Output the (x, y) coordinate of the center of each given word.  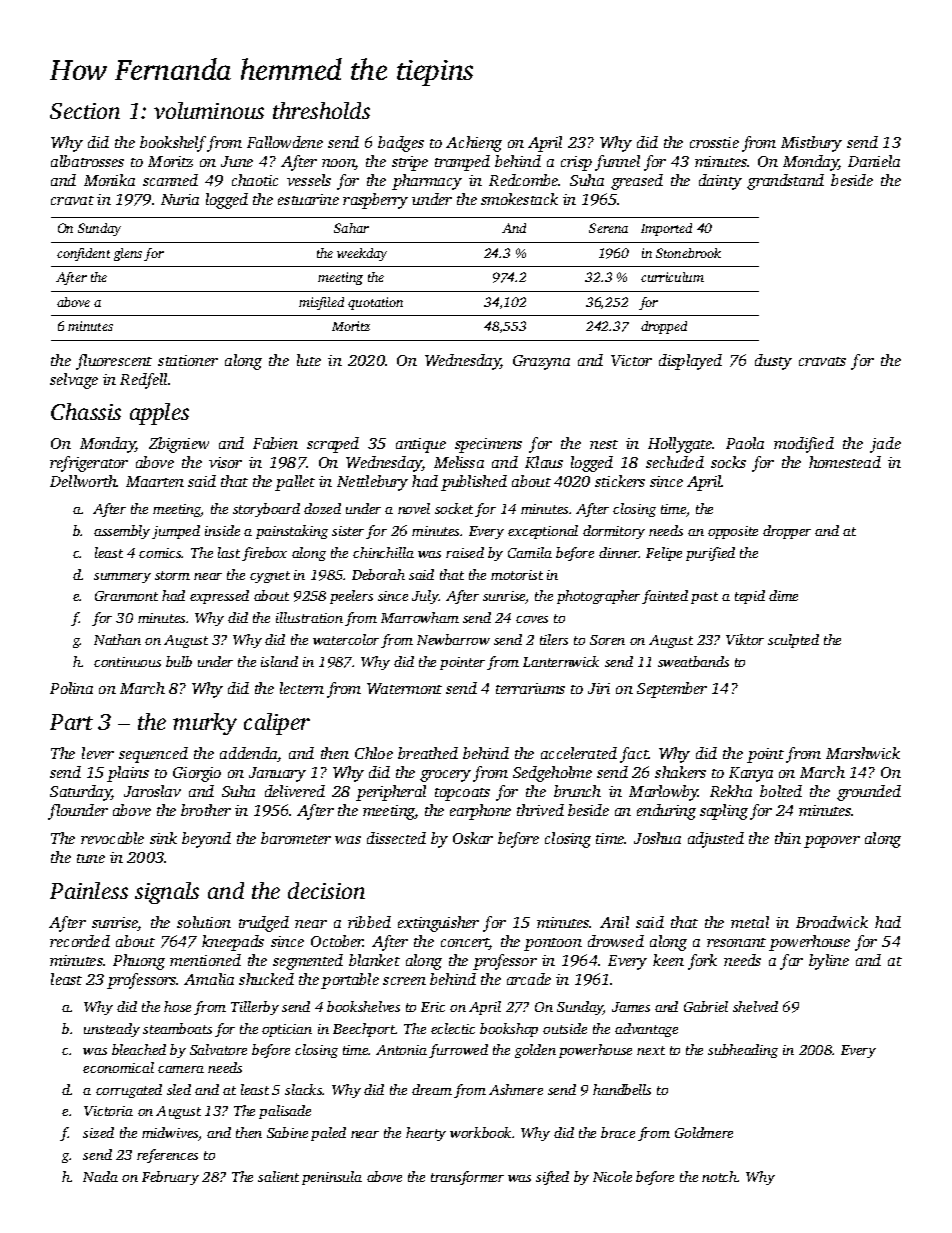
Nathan (117, 639)
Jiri (599, 688)
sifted (552, 1178)
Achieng (474, 144)
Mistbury (811, 144)
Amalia (209, 979)
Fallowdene (285, 142)
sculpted (793, 641)
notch (720, 1176)
